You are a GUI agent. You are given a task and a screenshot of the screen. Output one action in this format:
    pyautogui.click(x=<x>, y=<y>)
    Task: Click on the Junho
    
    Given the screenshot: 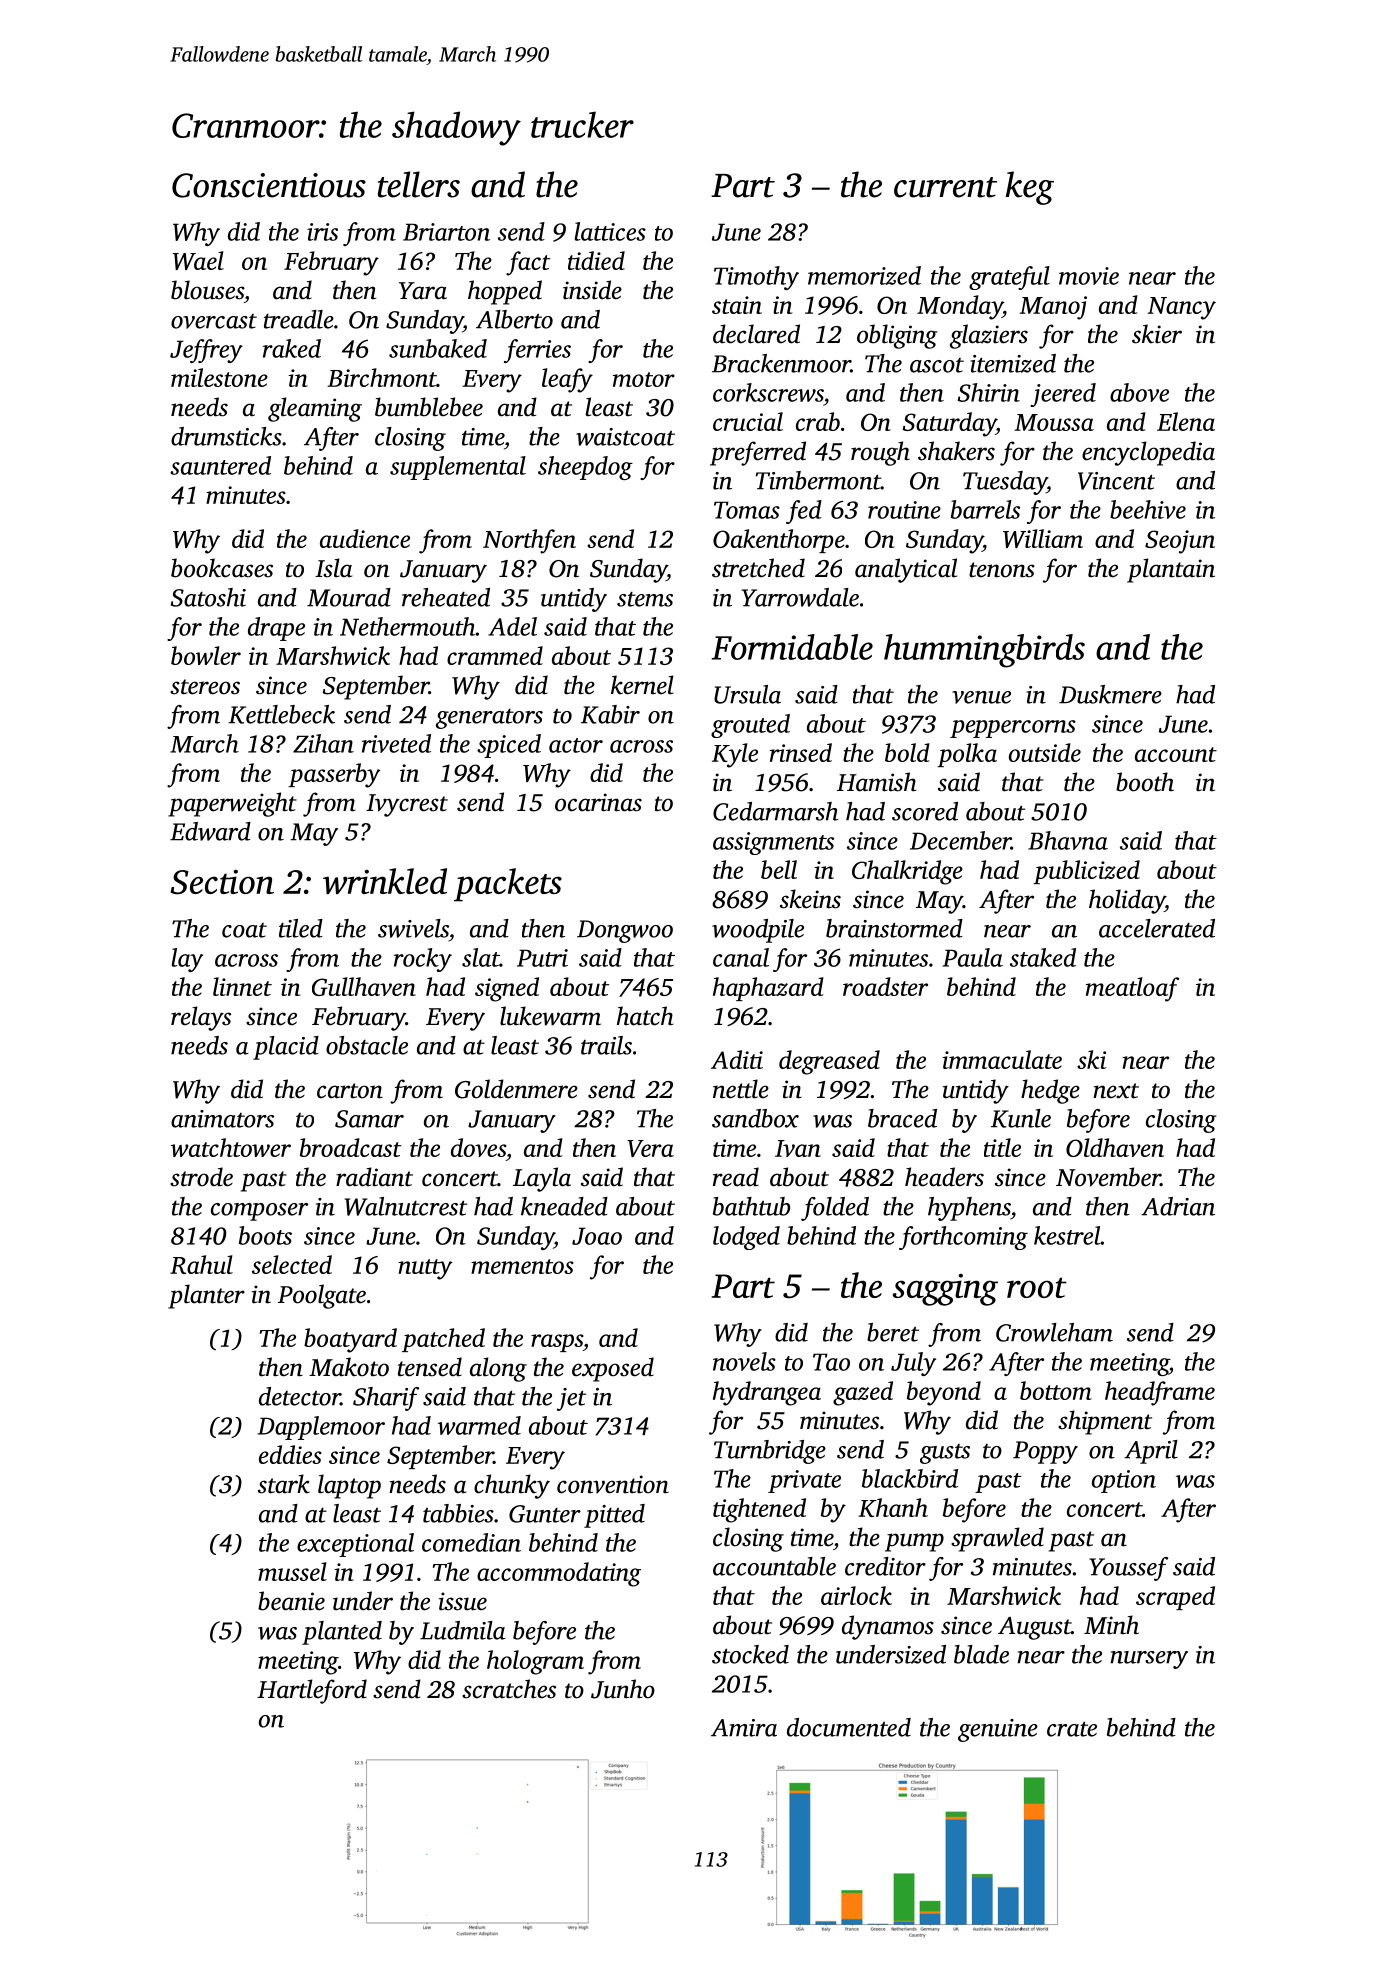 What is the action you would take?
    pyautogui.click(x=623, y=1689)
